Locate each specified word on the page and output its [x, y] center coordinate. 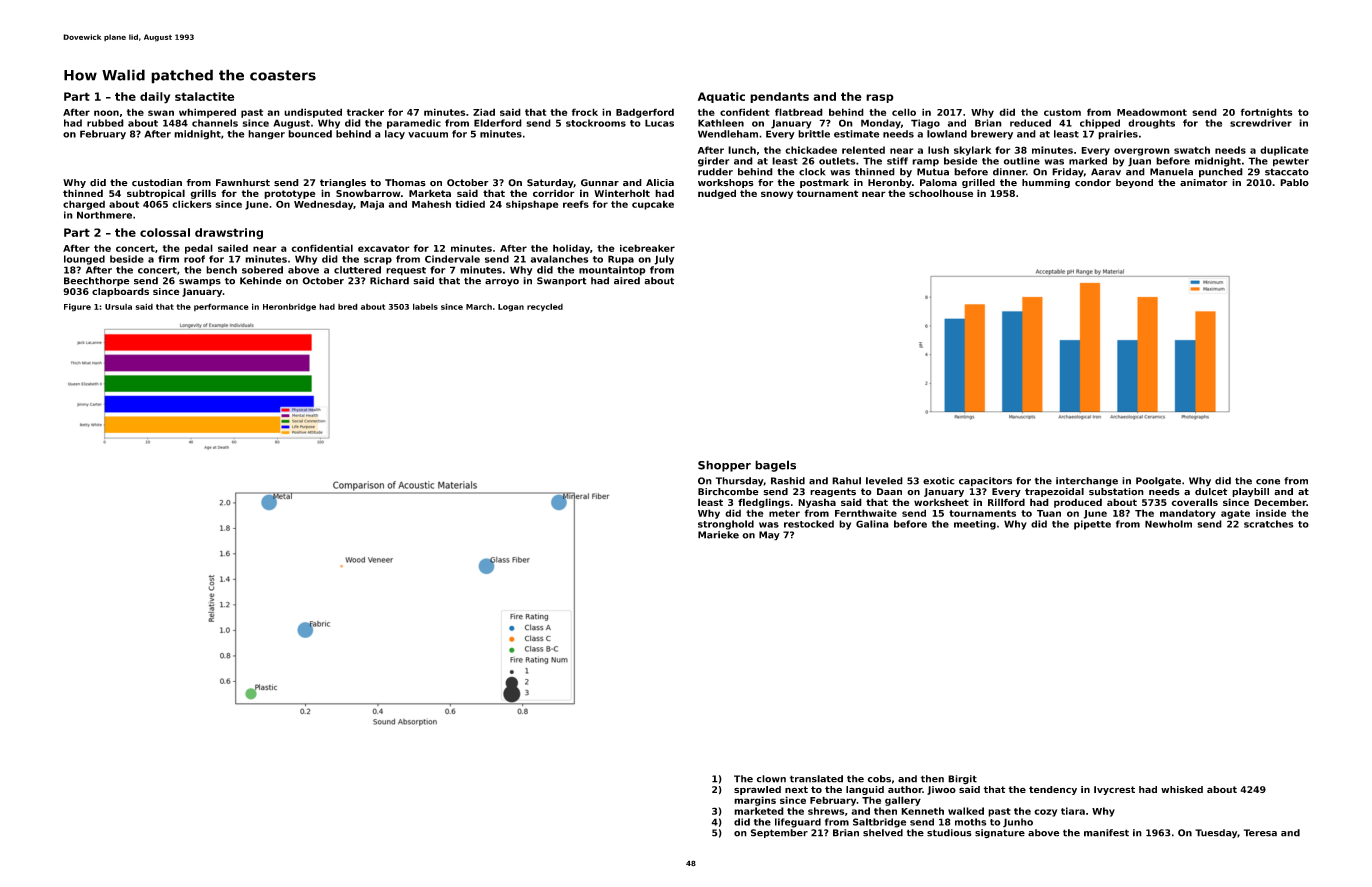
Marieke [718, 535]
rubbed [105, 123]
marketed [759, 811]
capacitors [985, 482]
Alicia [660, 183]
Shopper [724, 466]
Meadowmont [1152, 112]
